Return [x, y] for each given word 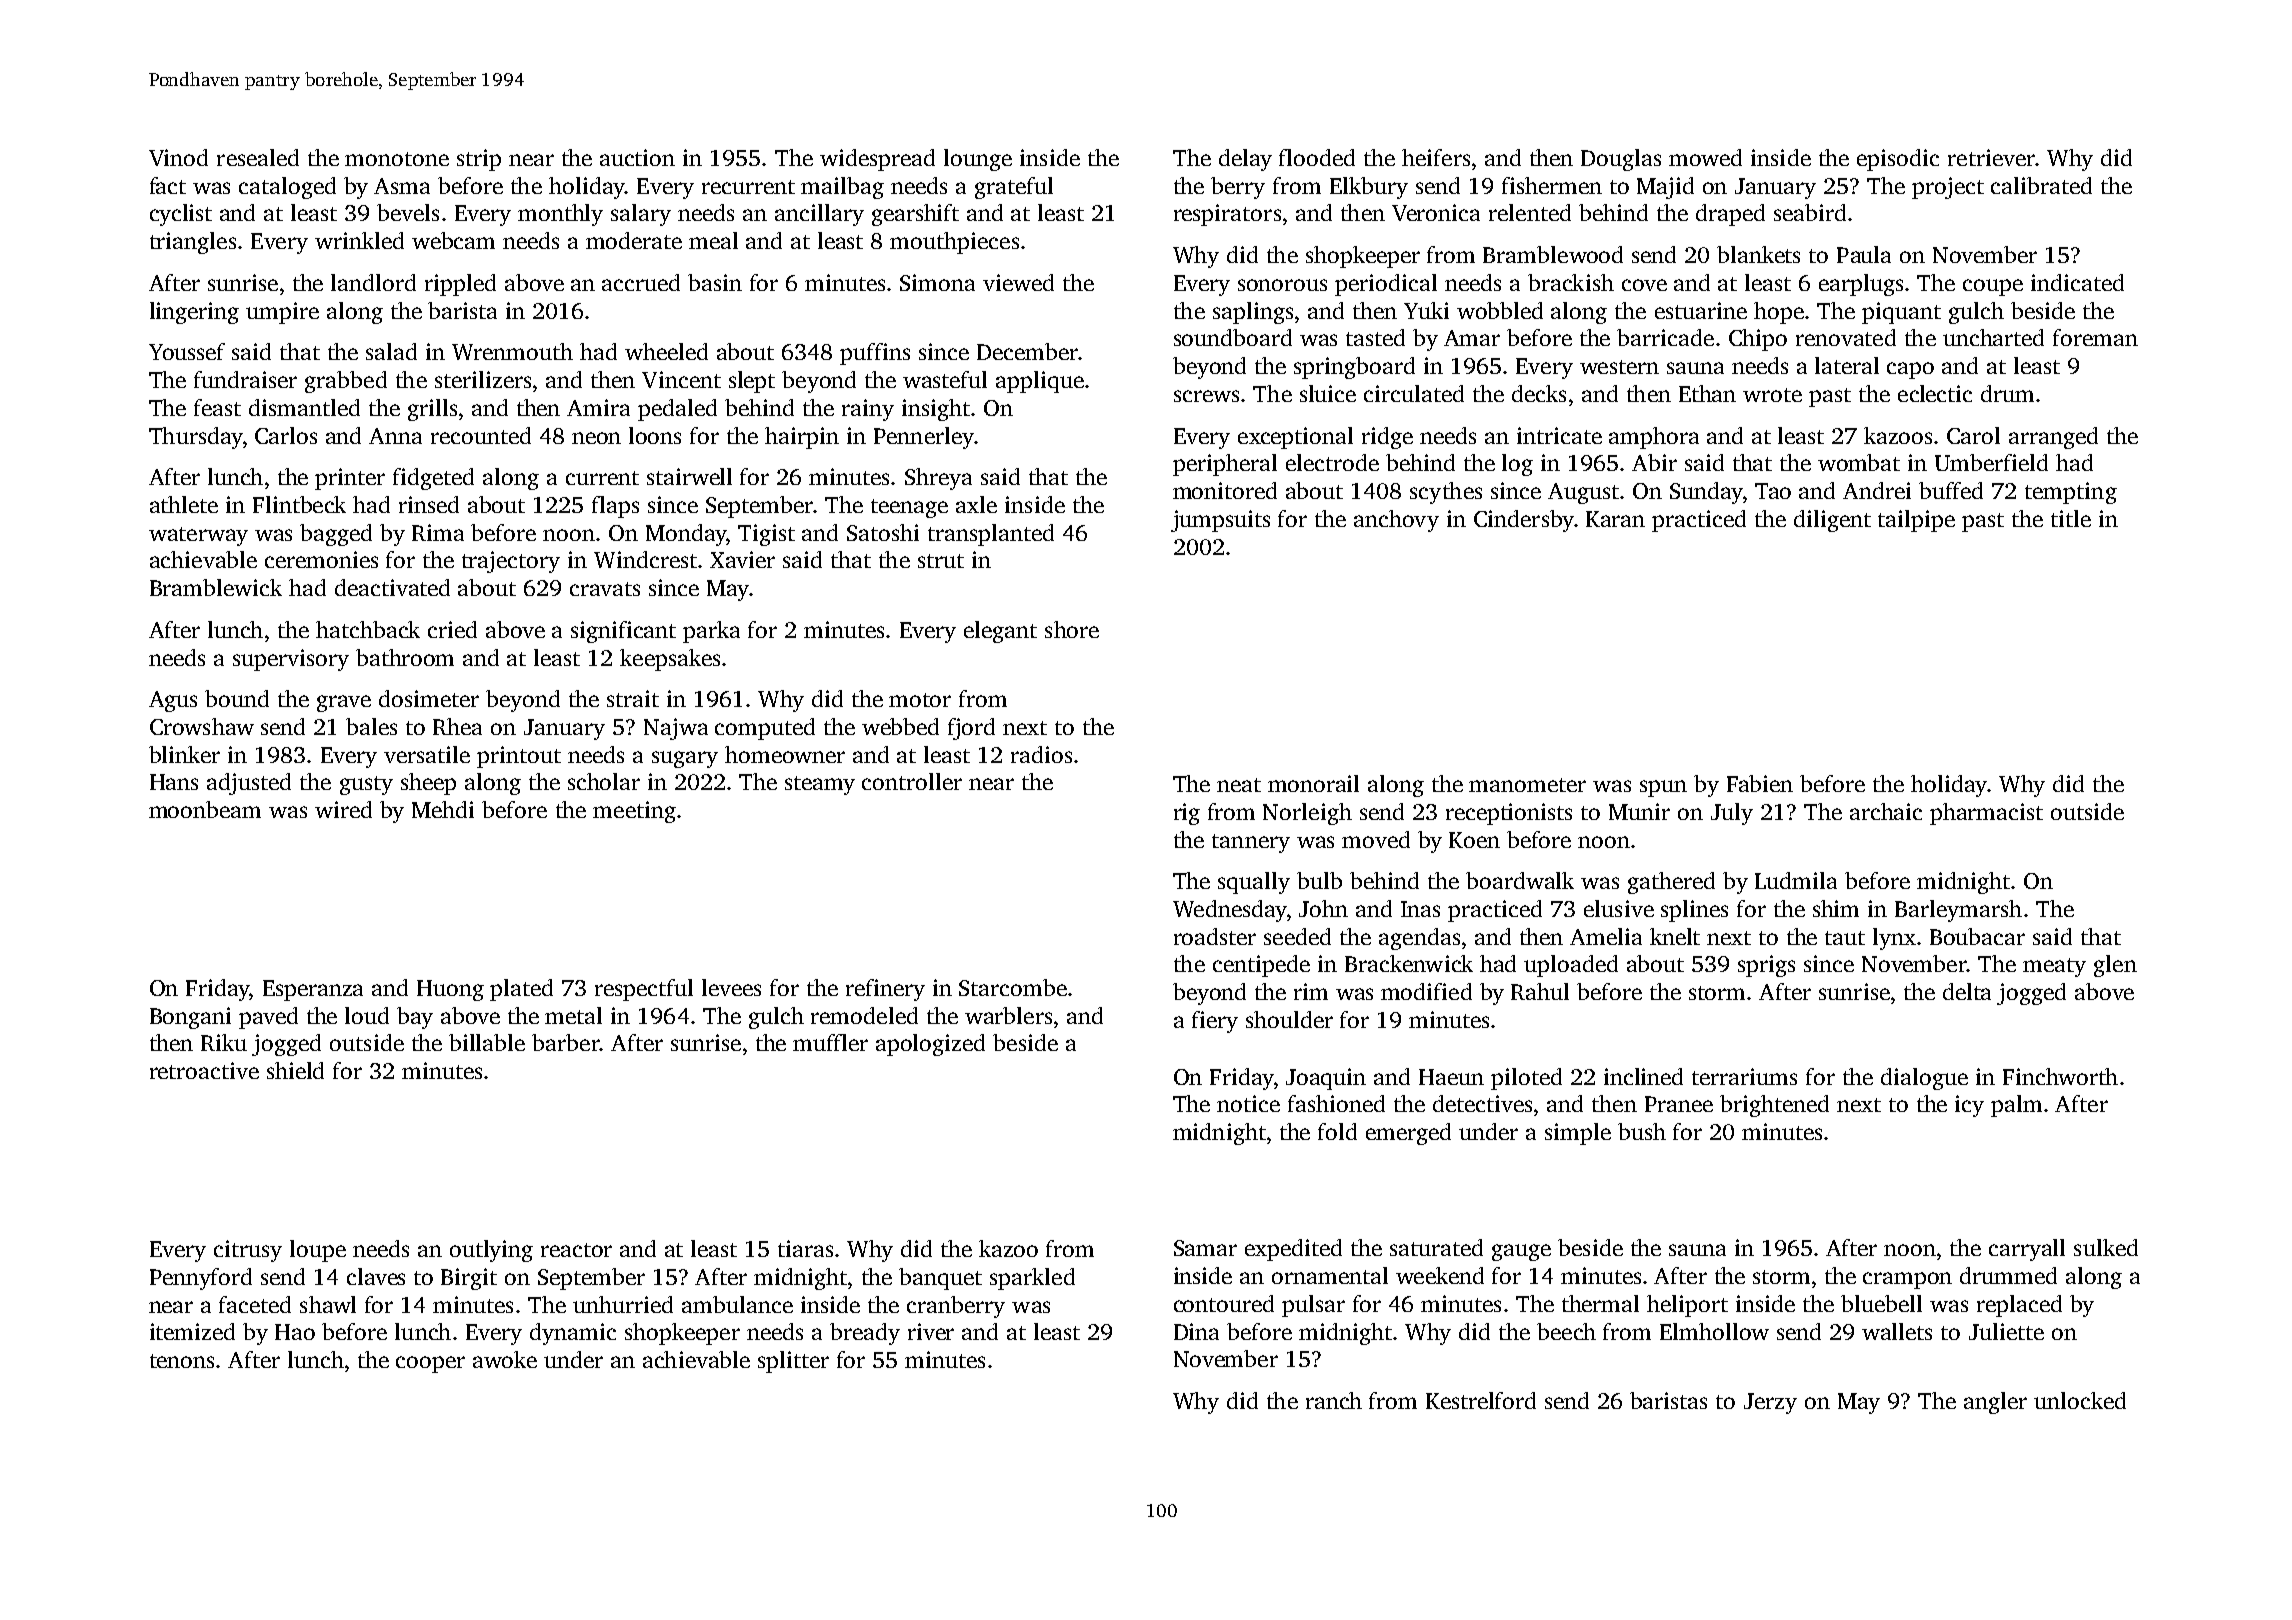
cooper [430, 1364]
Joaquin [1326, 1079]
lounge [978, 160]
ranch [1334, 1400]
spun [1663, 788]
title [2071, 518]
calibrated [2041, 185]
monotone [397, 159]
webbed [900, 726]
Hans [174, 782]
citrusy [248, 1251]
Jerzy [1770, 1403]
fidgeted [433, 479]
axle [976, 504]
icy [1969, 1106]
